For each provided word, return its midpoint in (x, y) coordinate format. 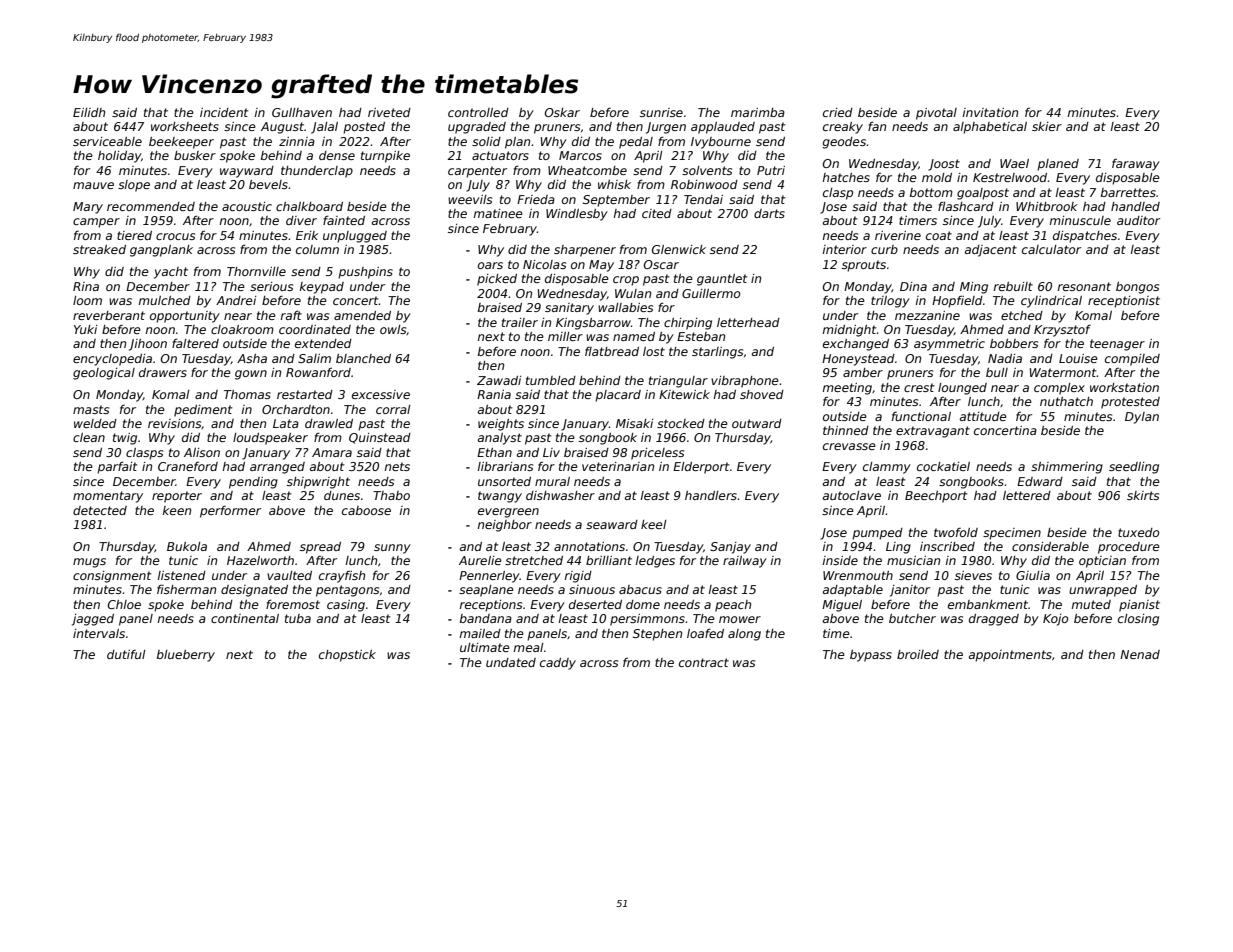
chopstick (347, 656)
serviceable (107, 141)
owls (393, 330)
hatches (846, 177)
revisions (175, 424)
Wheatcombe (587, 170)
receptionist (1124, 302)
